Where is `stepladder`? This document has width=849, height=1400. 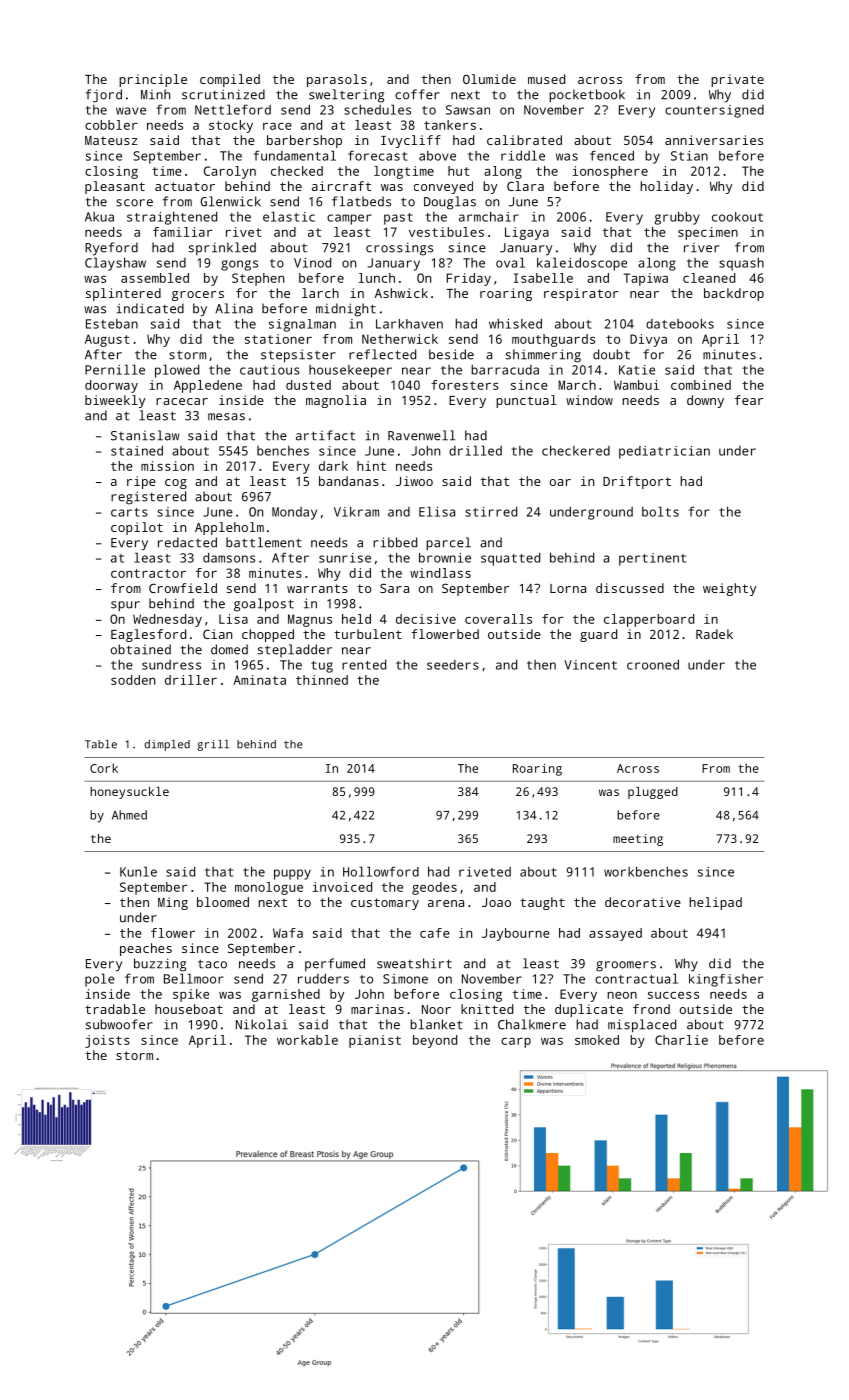 stepladder is located at coordinates (295, 650).
